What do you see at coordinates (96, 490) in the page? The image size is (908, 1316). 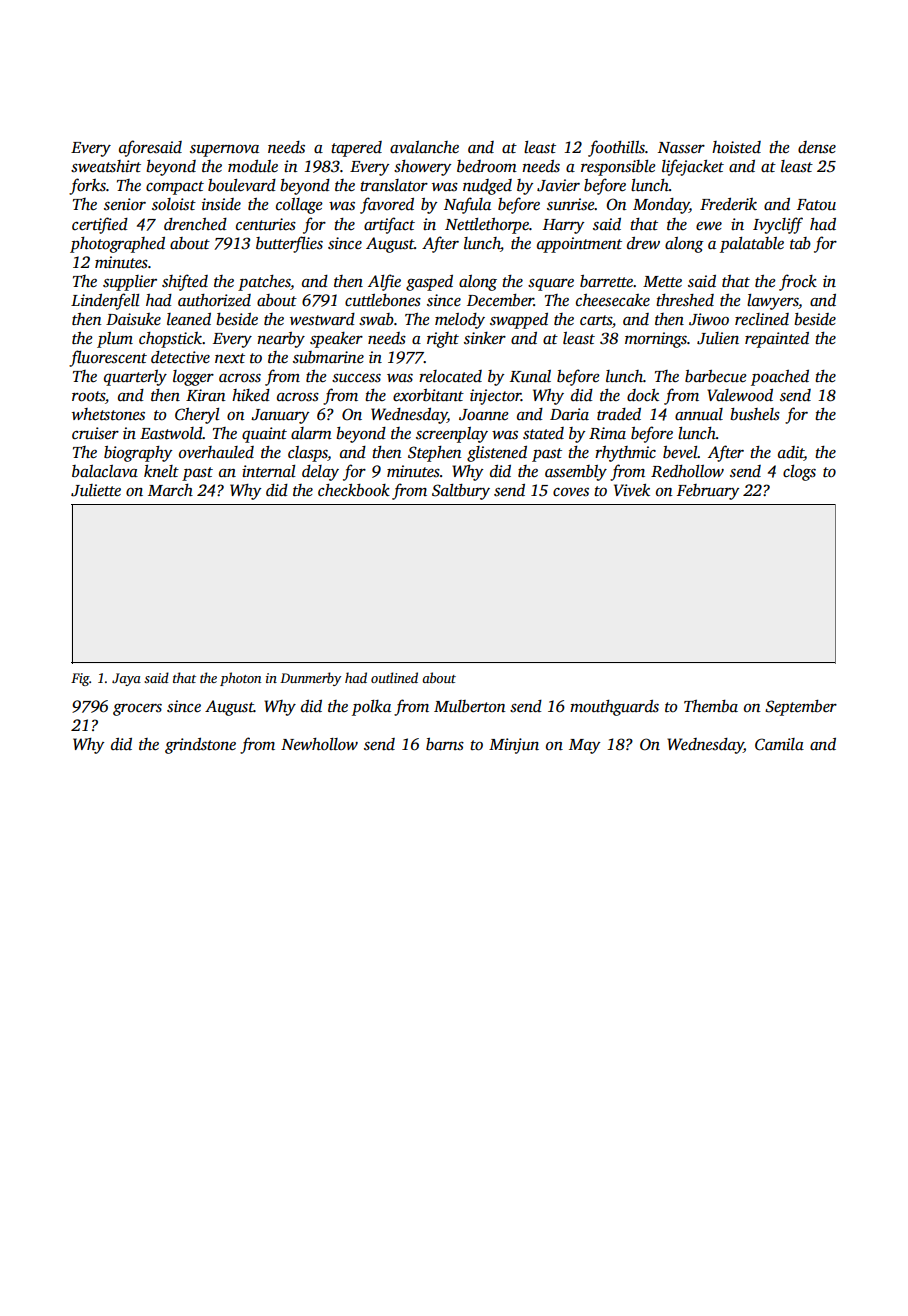 I see `Juliette` at bounding box center [96, 490].
